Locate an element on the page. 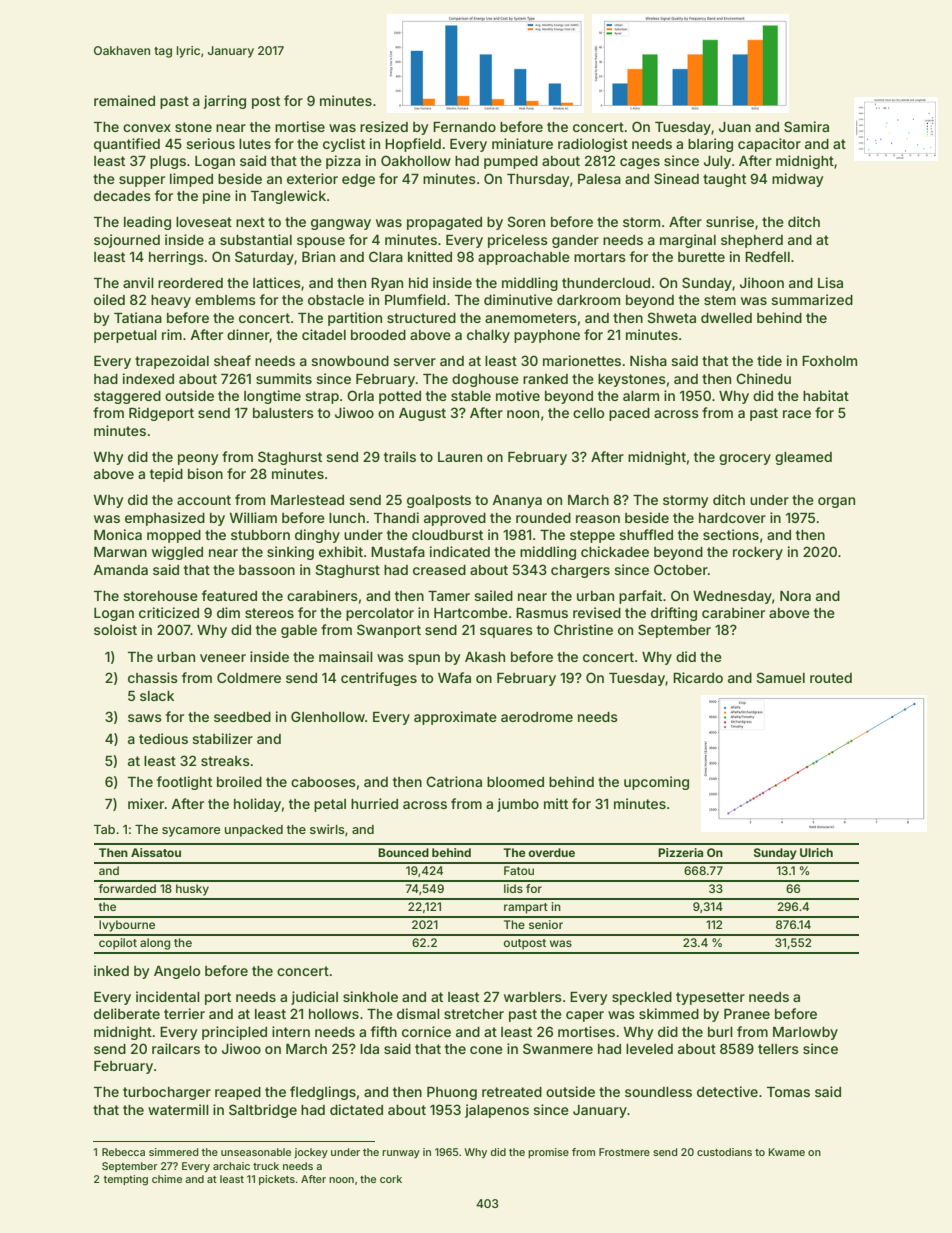  pickets is located at coordinates (277, 1180).
